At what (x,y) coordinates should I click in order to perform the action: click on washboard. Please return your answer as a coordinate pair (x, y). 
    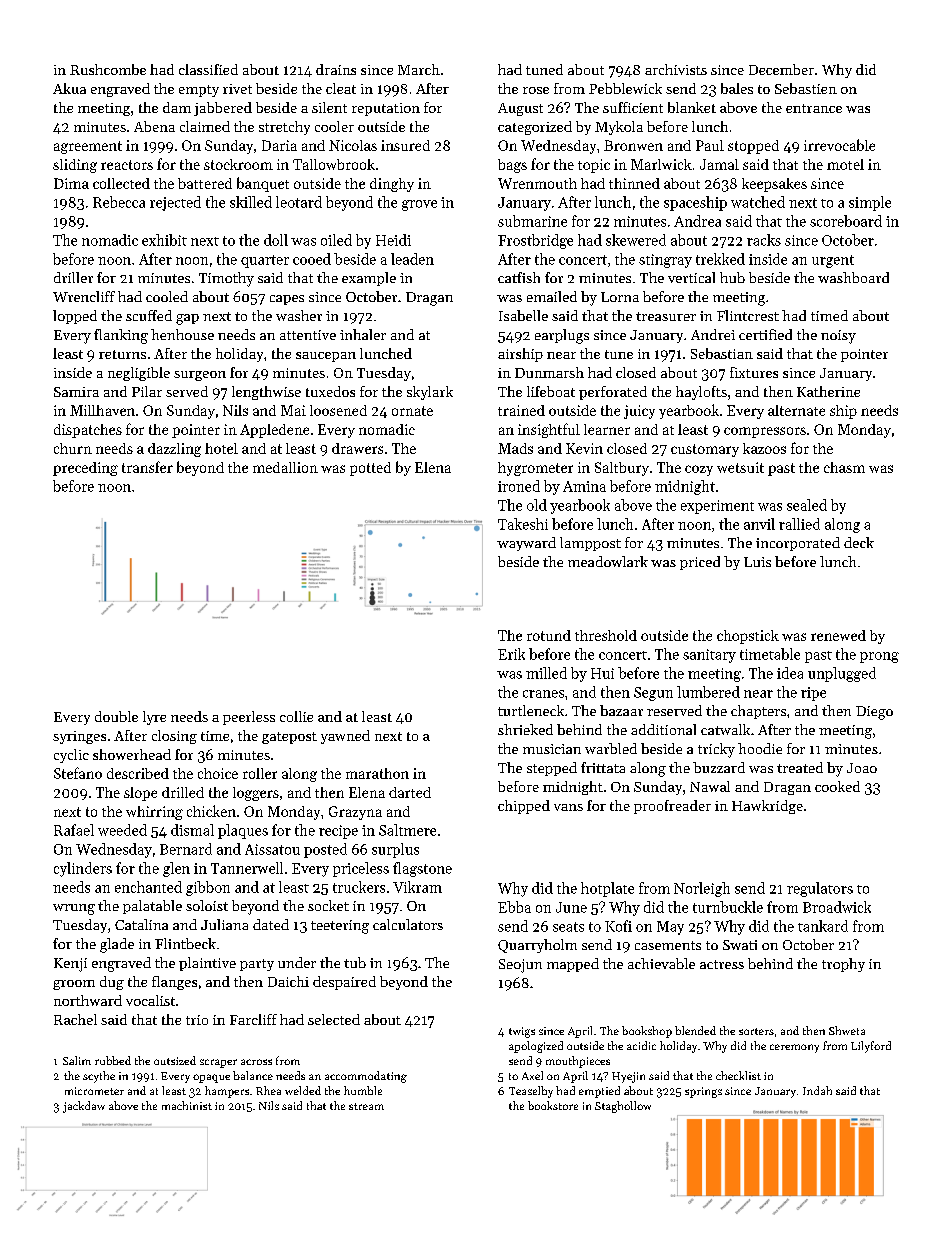
    Looking at the image, I should click on (853, 277).
